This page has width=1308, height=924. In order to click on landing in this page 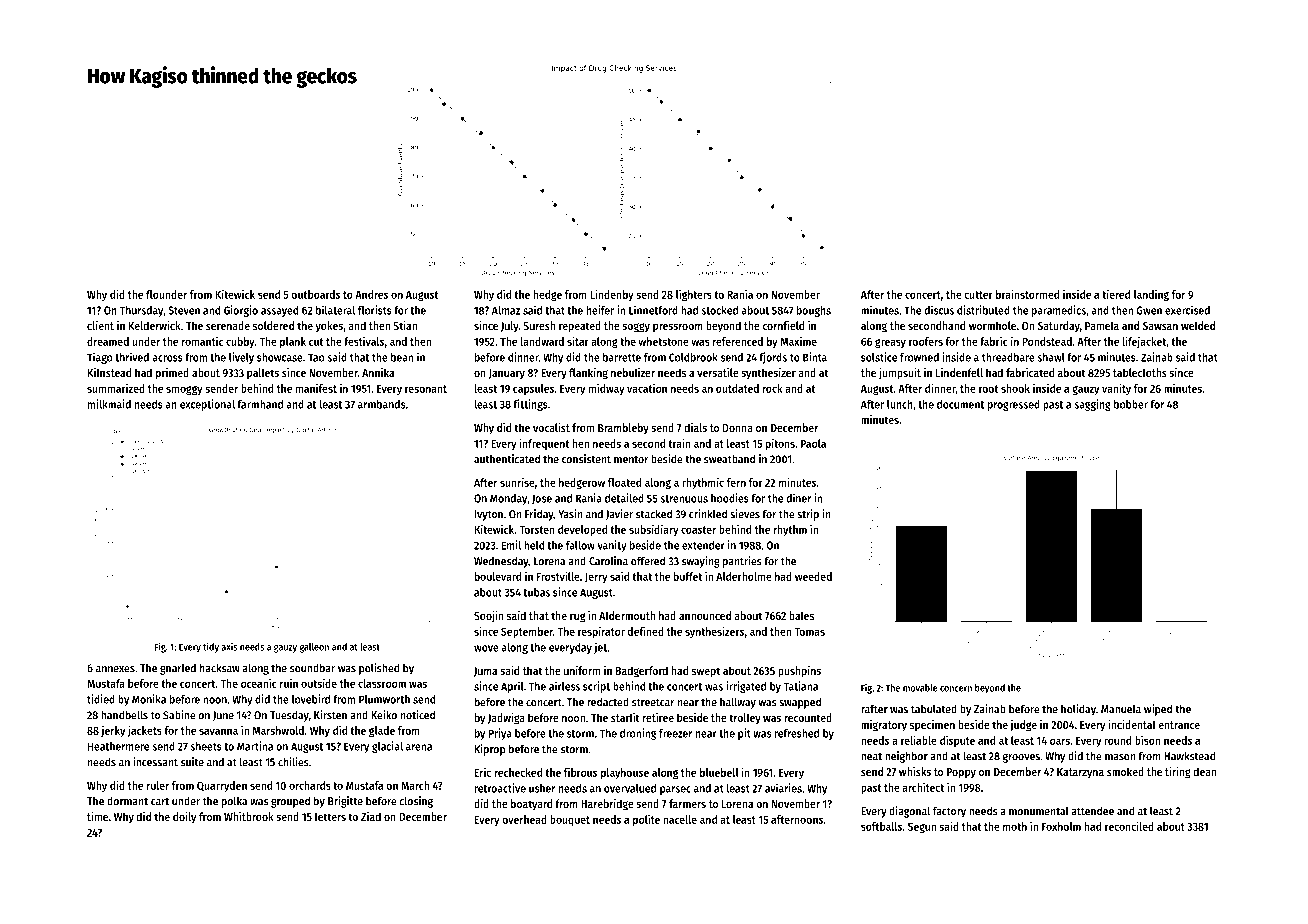, I will do `click(1151, 295)`.
